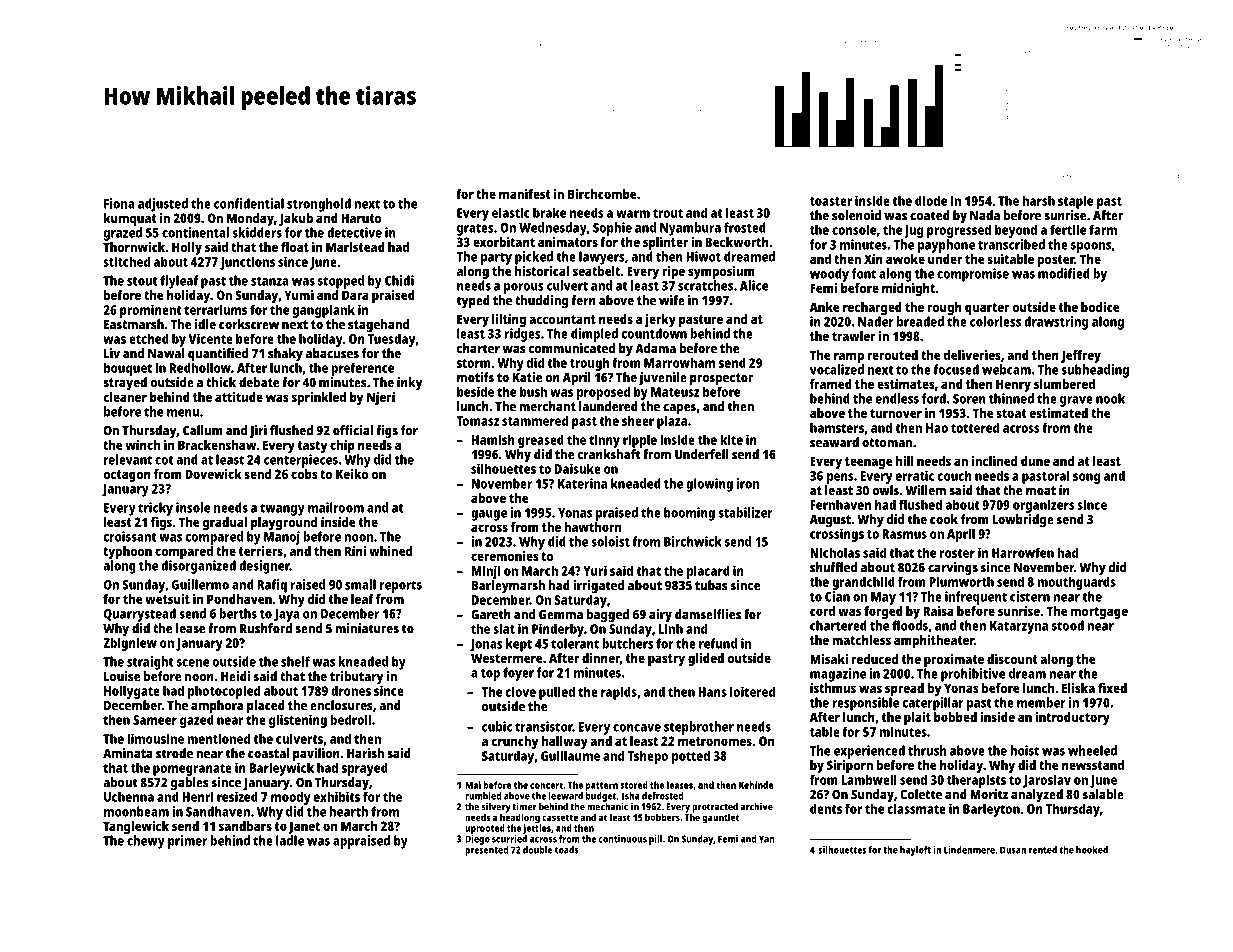 This document has width=1233, height=952. I want to click on manifest, so click(525, 194).
